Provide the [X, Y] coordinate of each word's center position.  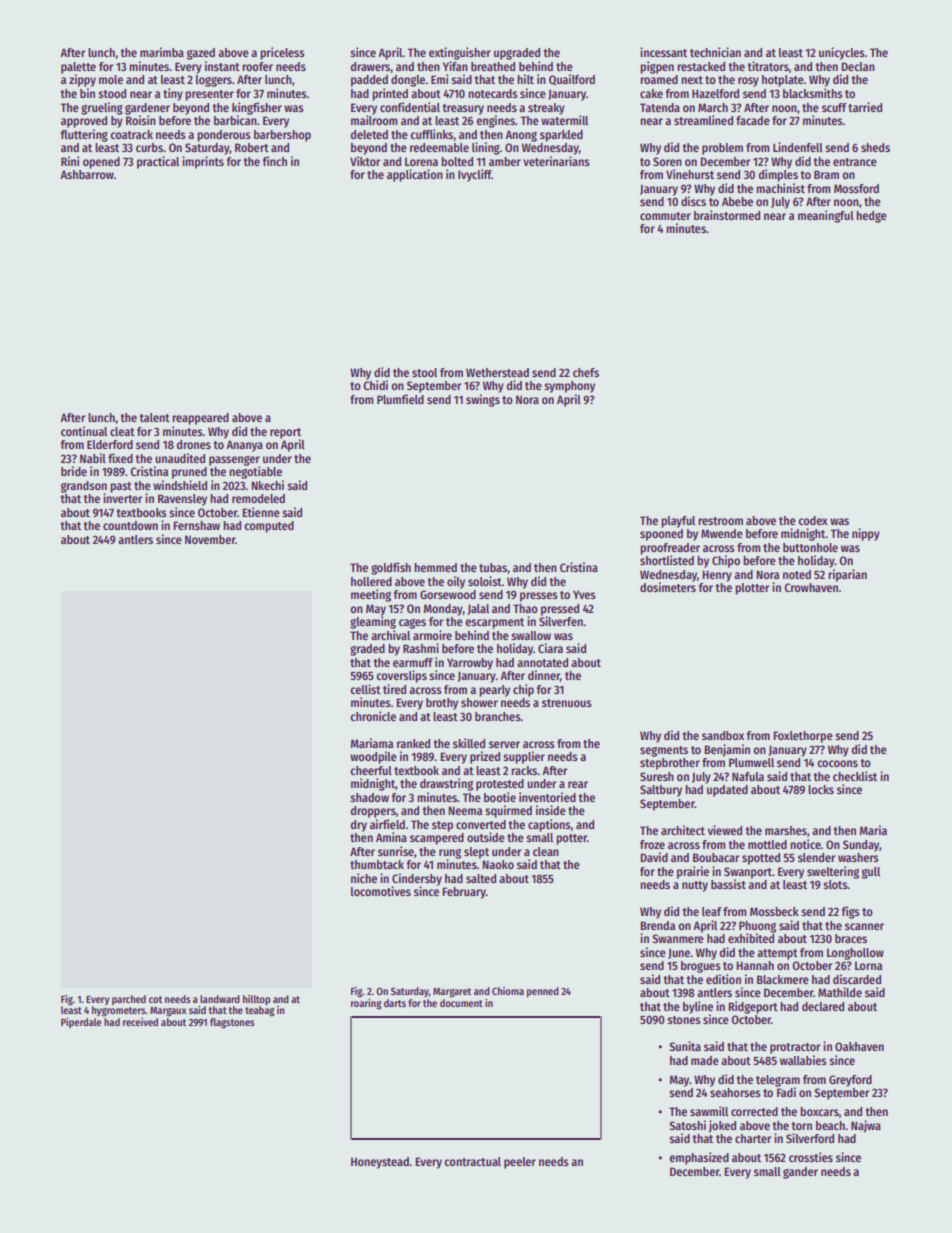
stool [424, 372]
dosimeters [668, 587]
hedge [871, 217]
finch [275, 161]
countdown [130, 525]
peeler [520, 1163]
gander [800, 1173]
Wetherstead [497, 372]
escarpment [494, 623]
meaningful [826, 216]
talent [154, 417]
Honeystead [380, 1163]
